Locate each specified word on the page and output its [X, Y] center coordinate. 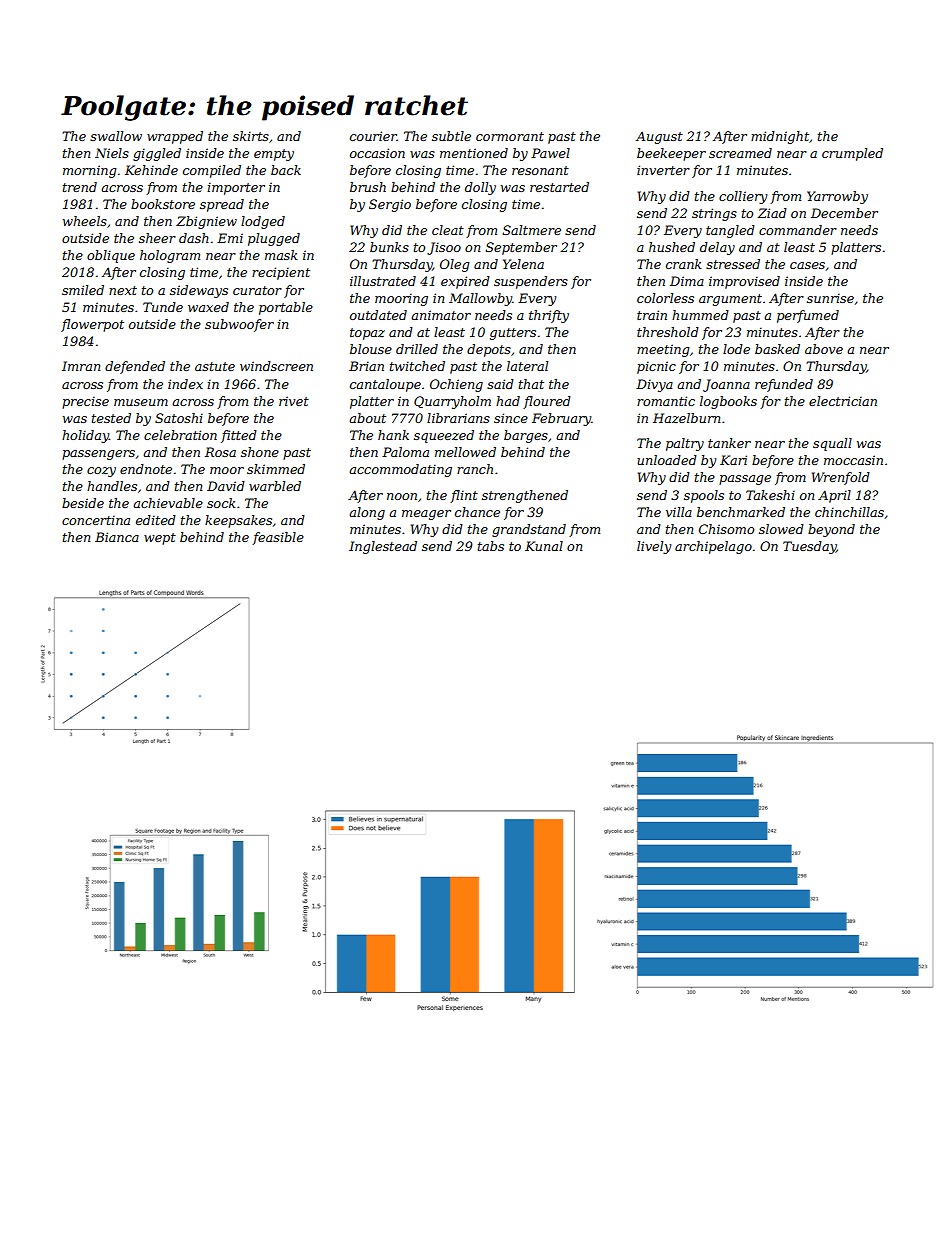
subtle [451, 136]
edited [156, 520]
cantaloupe [385, 385]
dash [194, 238]
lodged [263, 222]
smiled [83, 290]
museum [141, 402]
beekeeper [671, 154]
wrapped [175, 137]
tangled [730, 231]
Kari [733, 460]
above [824, 349]
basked [777, 349]
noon [402, 496]
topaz [367, 334]
